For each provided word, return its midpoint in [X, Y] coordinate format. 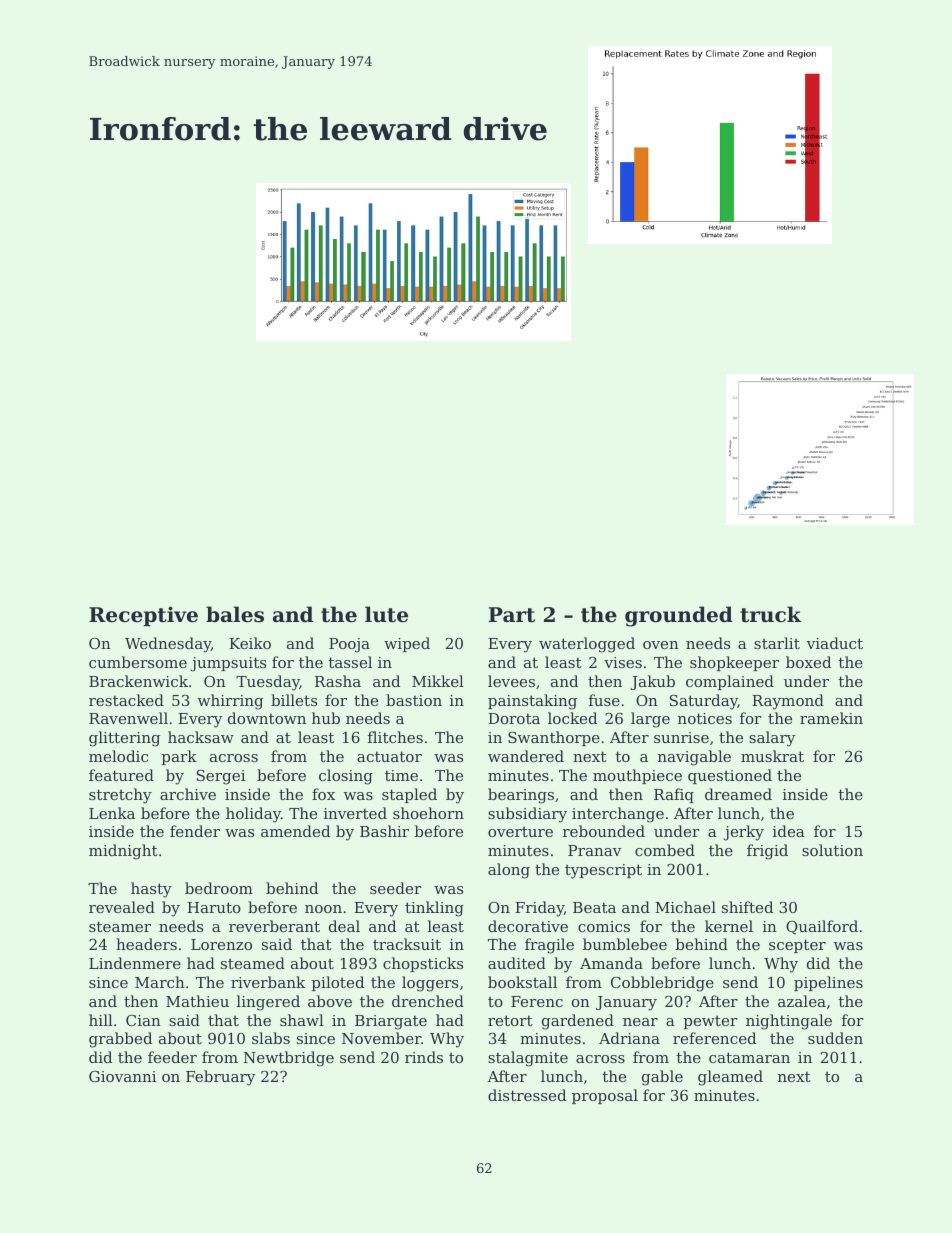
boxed [808, 662]
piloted [338, 983]
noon [323, 909]
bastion [414, 700]
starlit [777, 643]
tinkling [434, 909]
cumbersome [138, 662]
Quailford [822, 927]
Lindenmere [135, 963]
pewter [711, 1022]
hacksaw [201, 737]
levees [511, 681]
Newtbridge [289, 1059]
